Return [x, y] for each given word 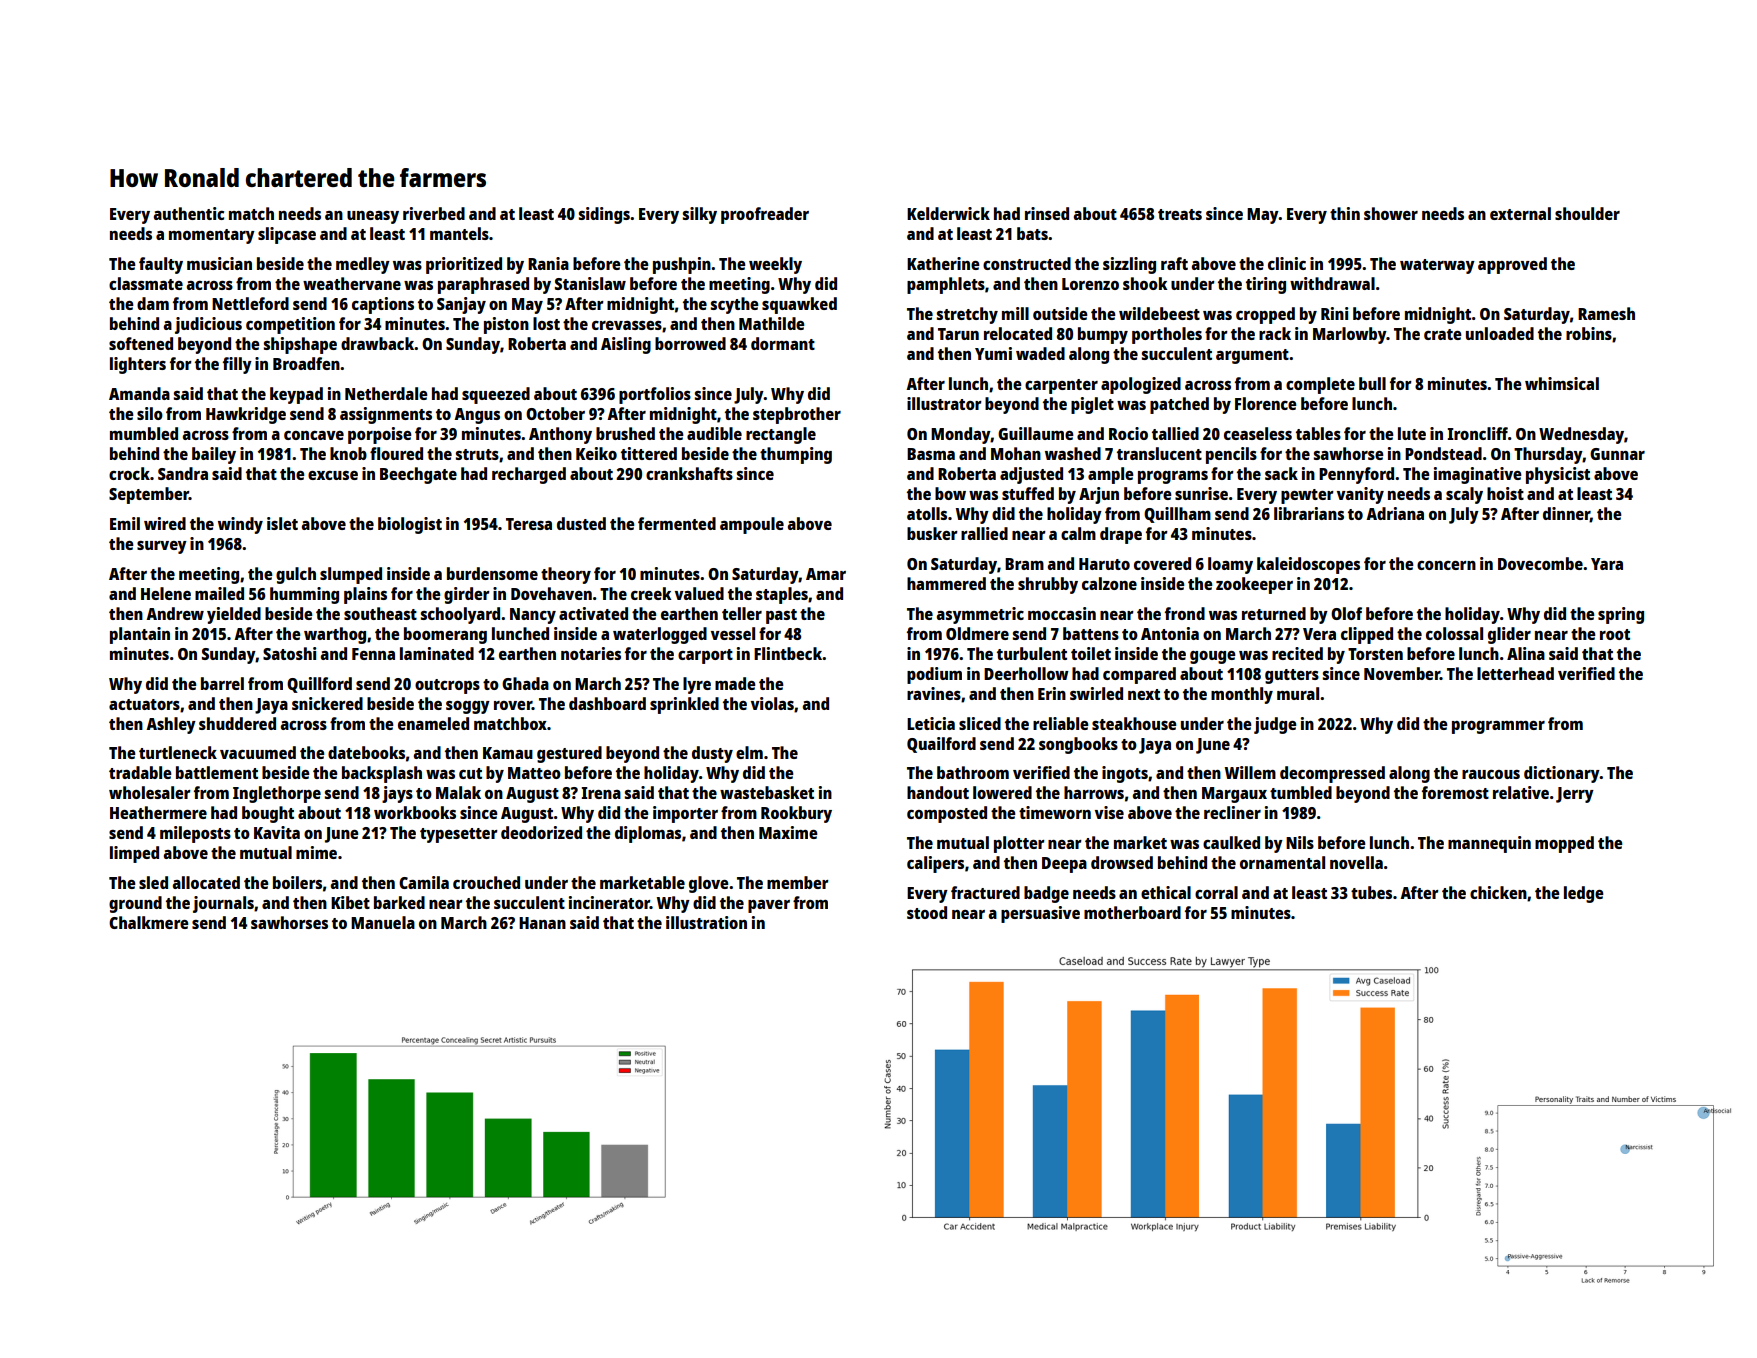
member [798, 882]
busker [932, 533]
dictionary [1562, 774]
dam [153, 303]
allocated [206, 882]
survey [162, 547]
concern [1446, 565]
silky [700, 215]
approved [1512, 265]
